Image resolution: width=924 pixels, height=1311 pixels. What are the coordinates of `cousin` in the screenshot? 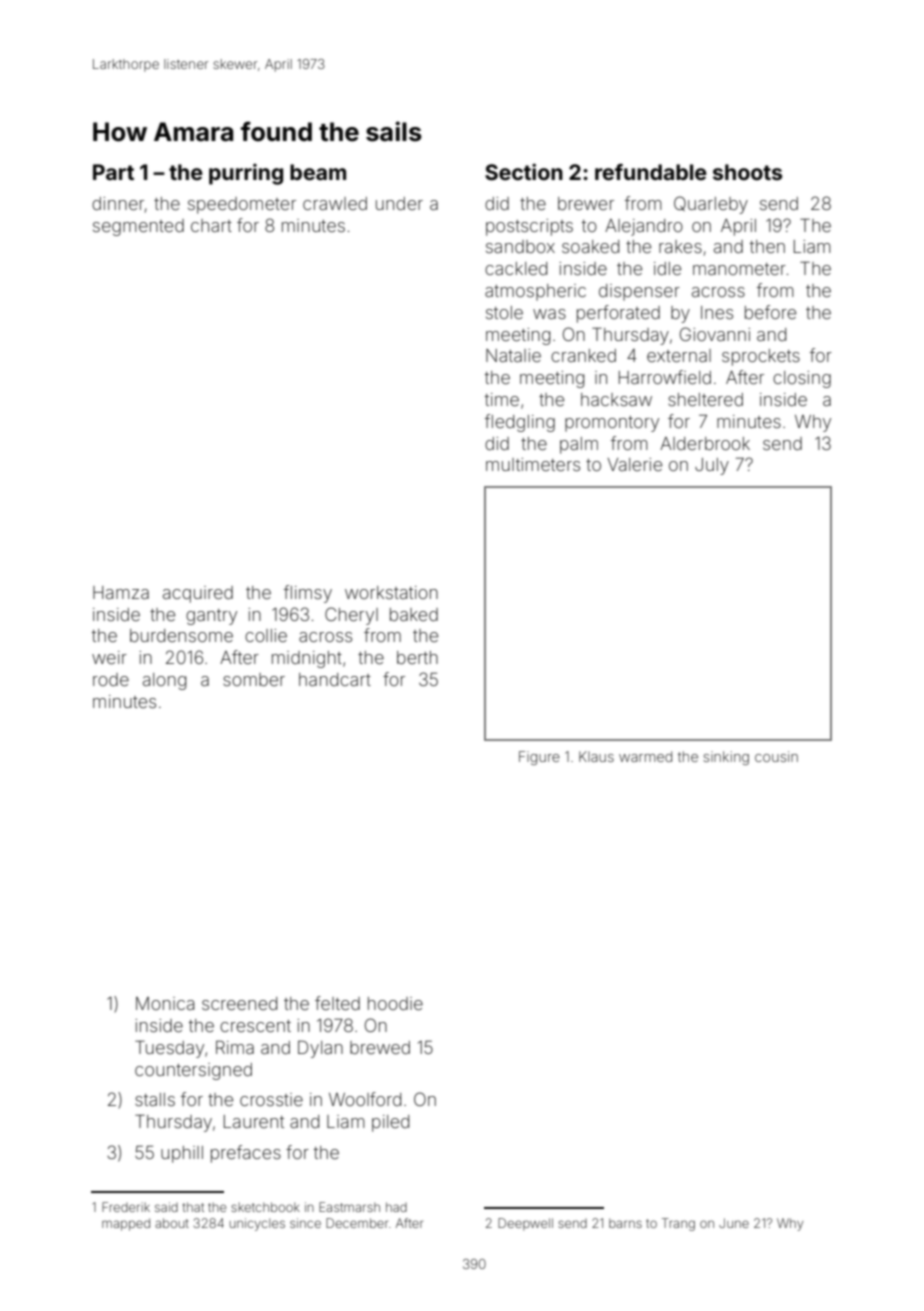 It's located at (776, 756).
